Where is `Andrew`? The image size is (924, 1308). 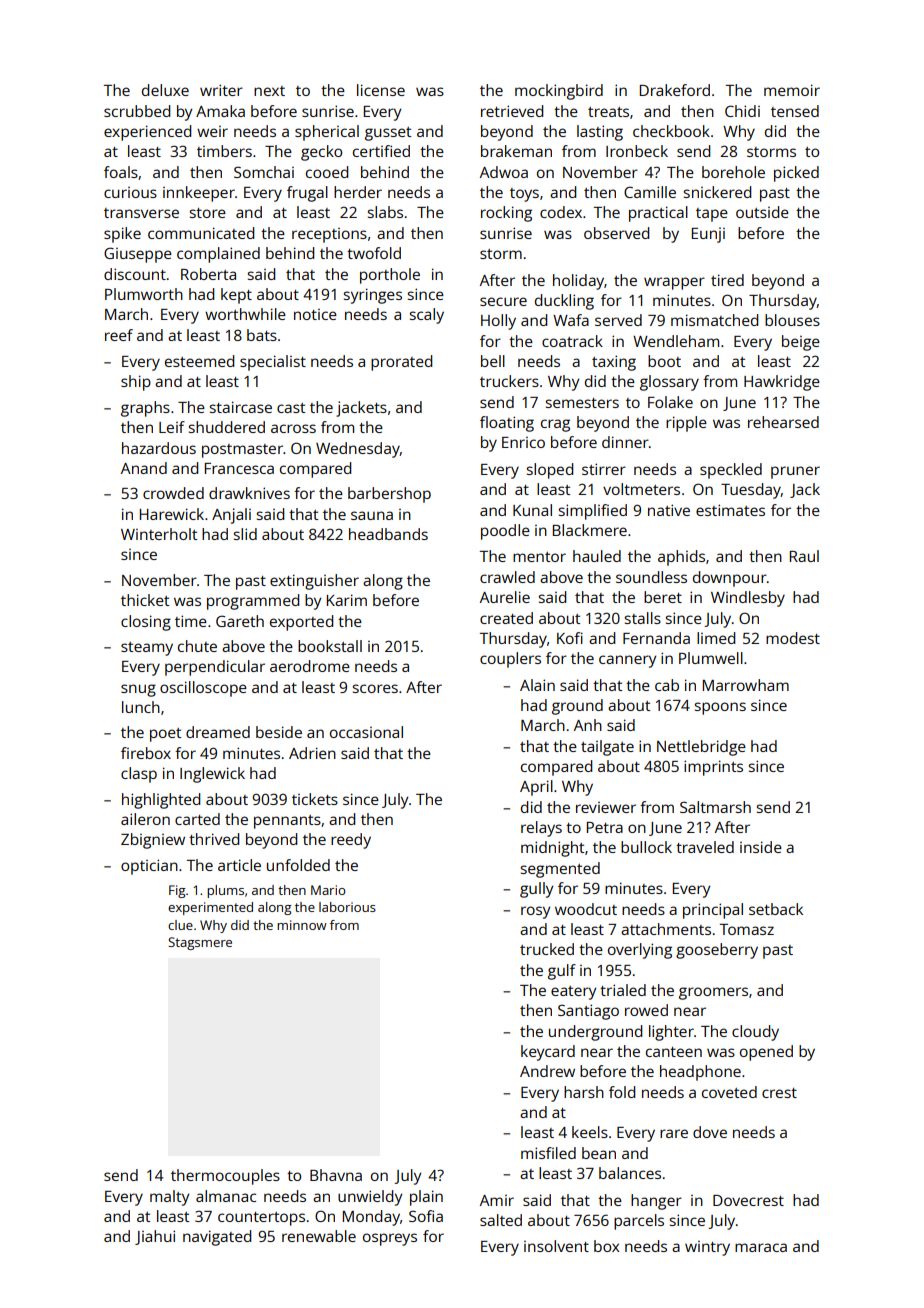
Andrew is located at coordinates (547, 1071).
